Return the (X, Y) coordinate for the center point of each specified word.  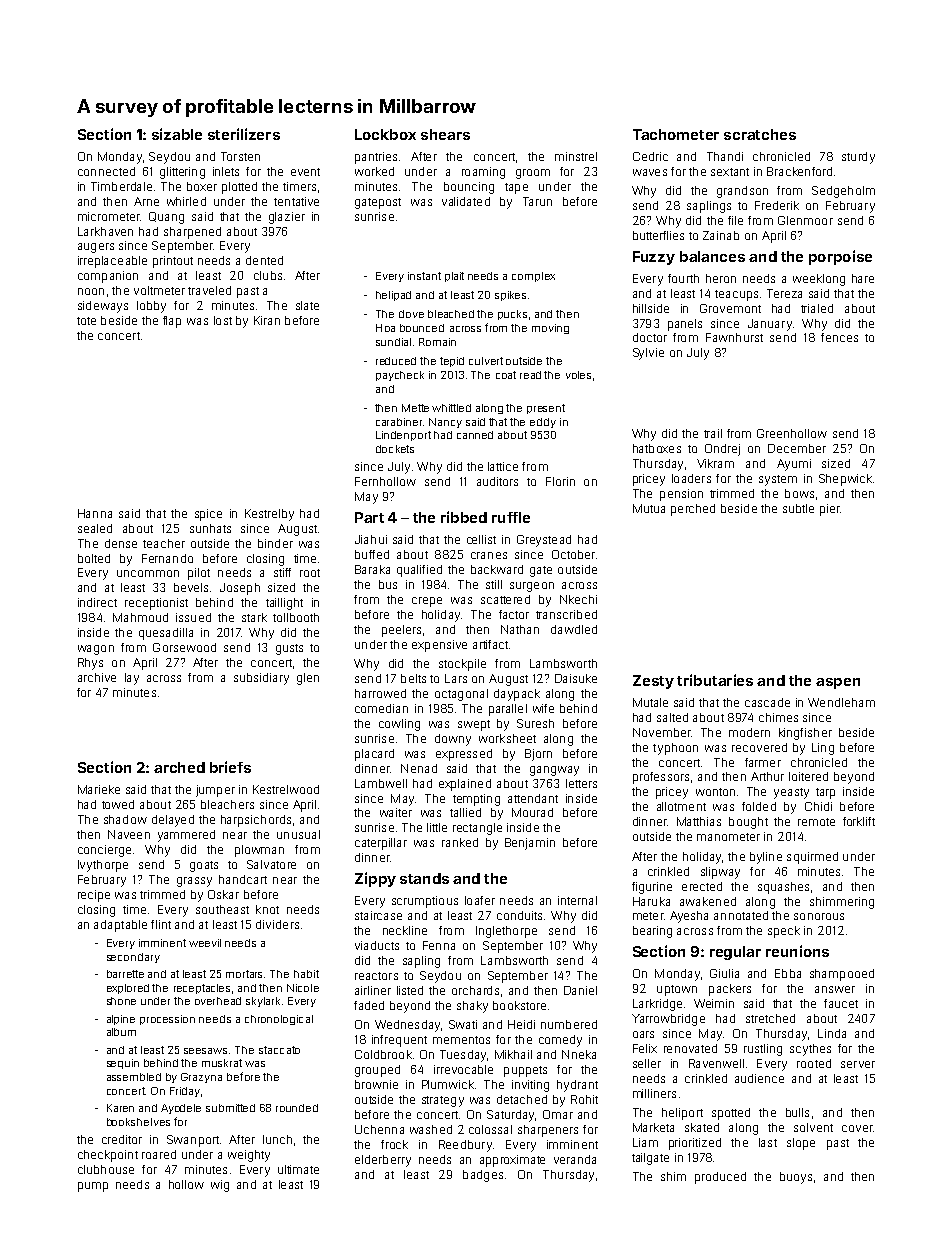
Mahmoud (140, 617)
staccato (279, 1050)
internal (577, 900)
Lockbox (385, 134)
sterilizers (244, 134)
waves (650, 172)
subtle (798, 508)
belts (413, 678)
